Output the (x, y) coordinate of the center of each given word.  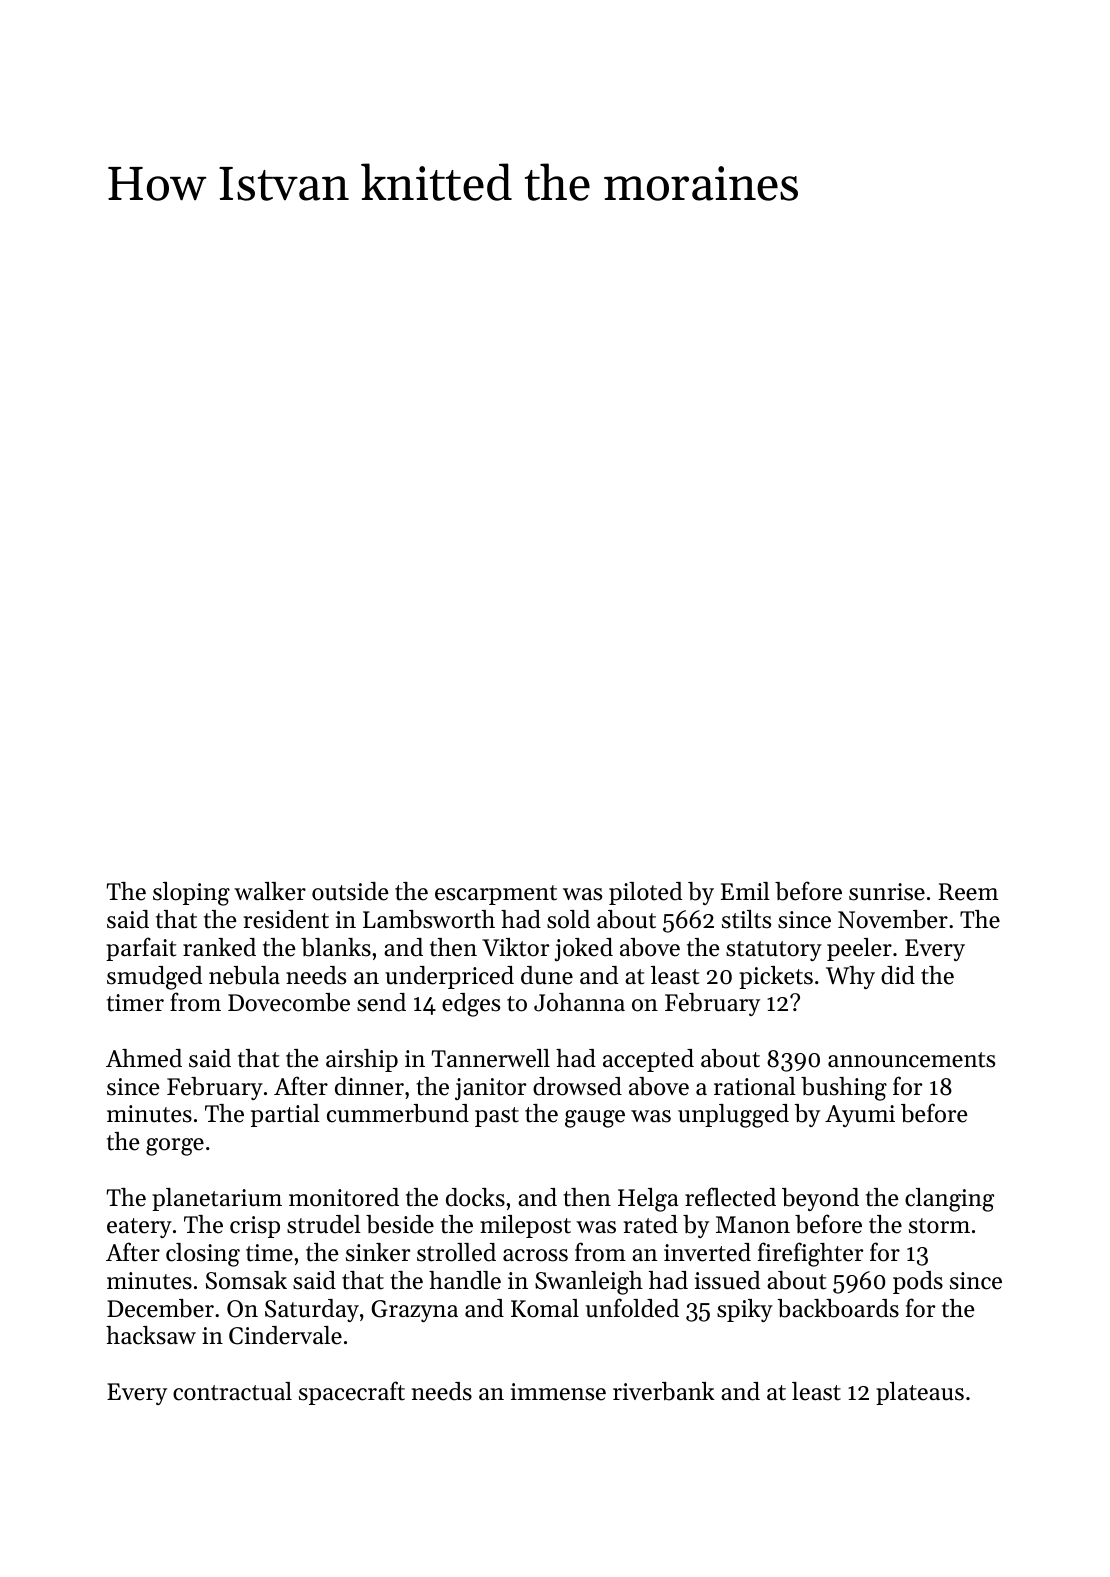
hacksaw (151, 1335)
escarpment (496, 895)
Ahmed (144, 1058)
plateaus (920, 1393)
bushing (844, 1089)
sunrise (887, 892)
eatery (139, 1228)
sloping (191, 894)
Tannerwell (491, 1058)
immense (558, 1392)
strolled (456, 1252)
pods (918, 1282)
